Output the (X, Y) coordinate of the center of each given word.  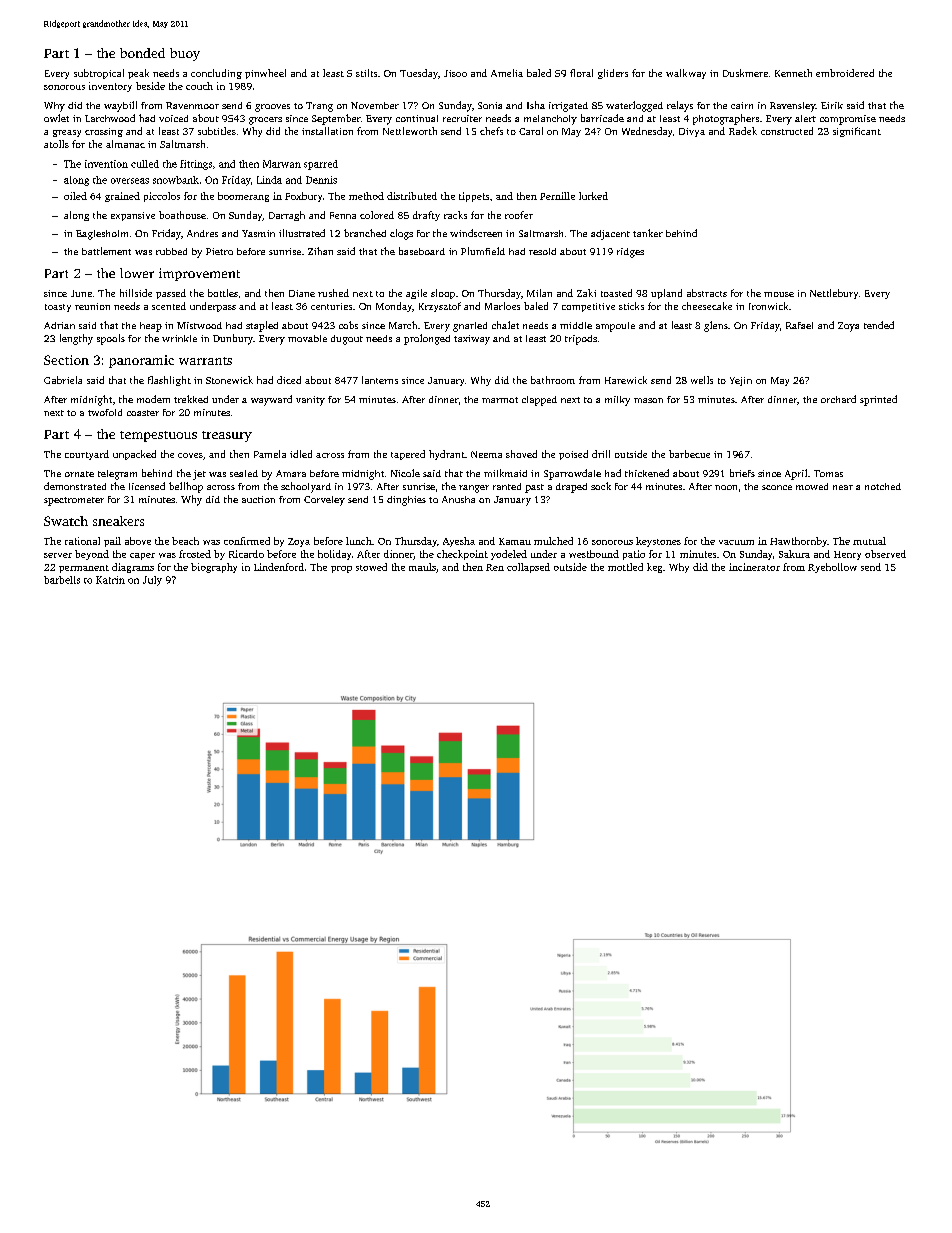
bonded (142, 53)
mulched (553, 541)
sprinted (878, 400)
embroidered (845, 73)
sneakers (118, 521)
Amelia (507, 73)
